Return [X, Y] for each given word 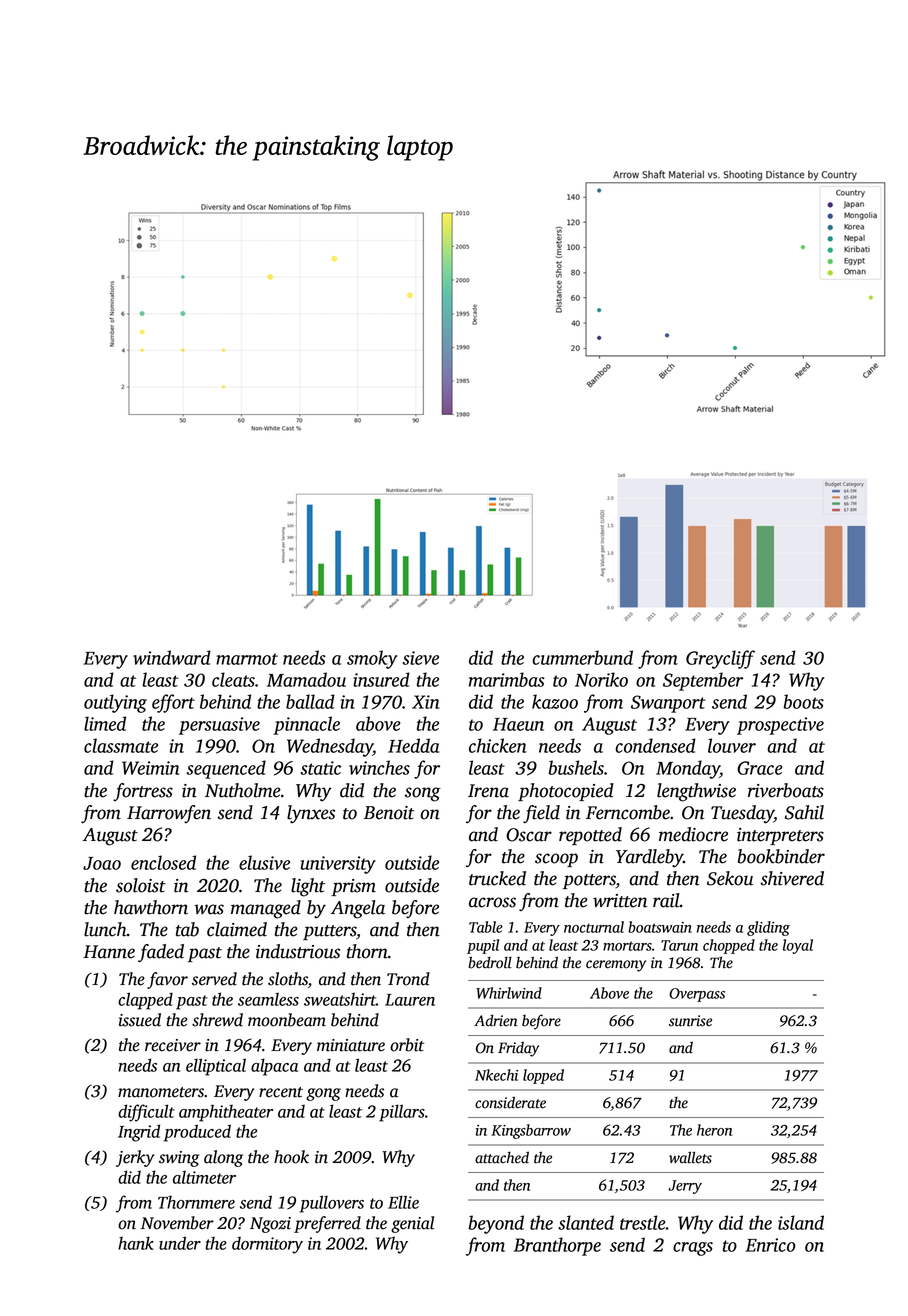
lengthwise [696, 792]
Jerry [685, 1187]
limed [105, 723]
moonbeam [287, 1020]
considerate [510, 1102]
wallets [690, 1157]
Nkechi [496, 1075]
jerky [135, 1158]
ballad [310, 701]
